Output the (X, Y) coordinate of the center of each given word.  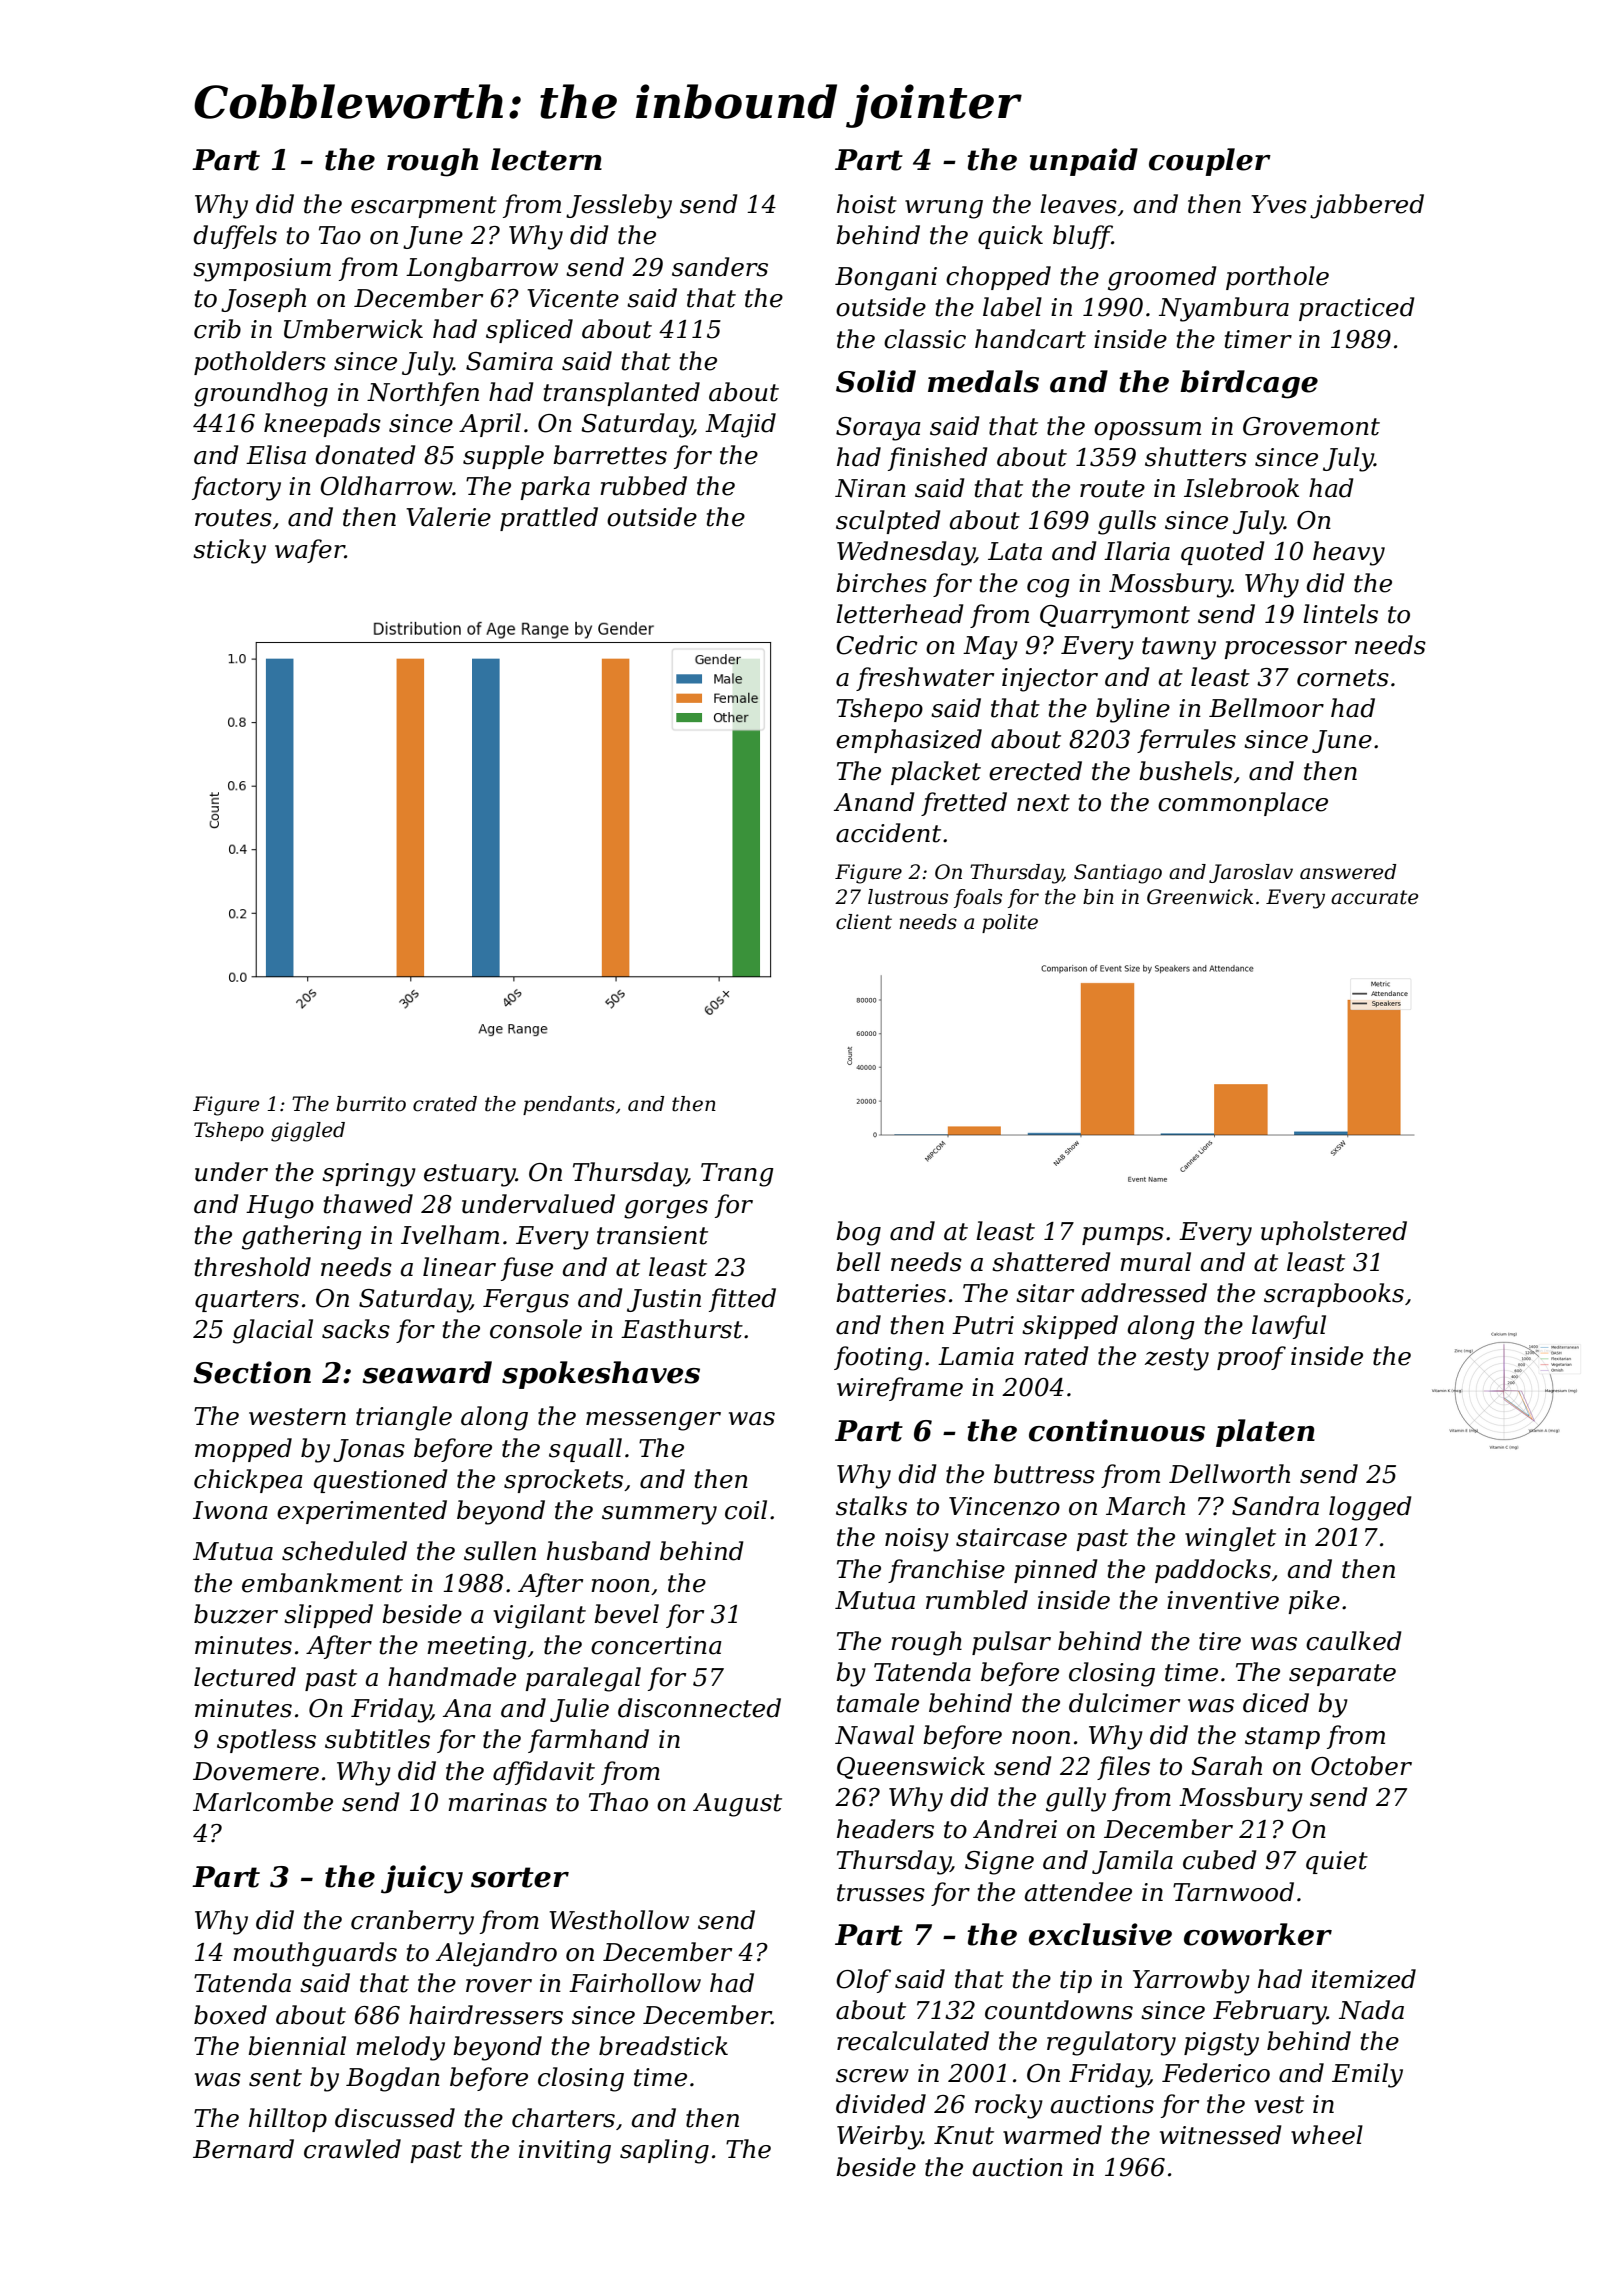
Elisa (276, 455)
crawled (352, 2149)
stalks (871, 1506)
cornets (1343, 678)
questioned (381, 1481)
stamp (1282, 1738)
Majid (740, 425)
